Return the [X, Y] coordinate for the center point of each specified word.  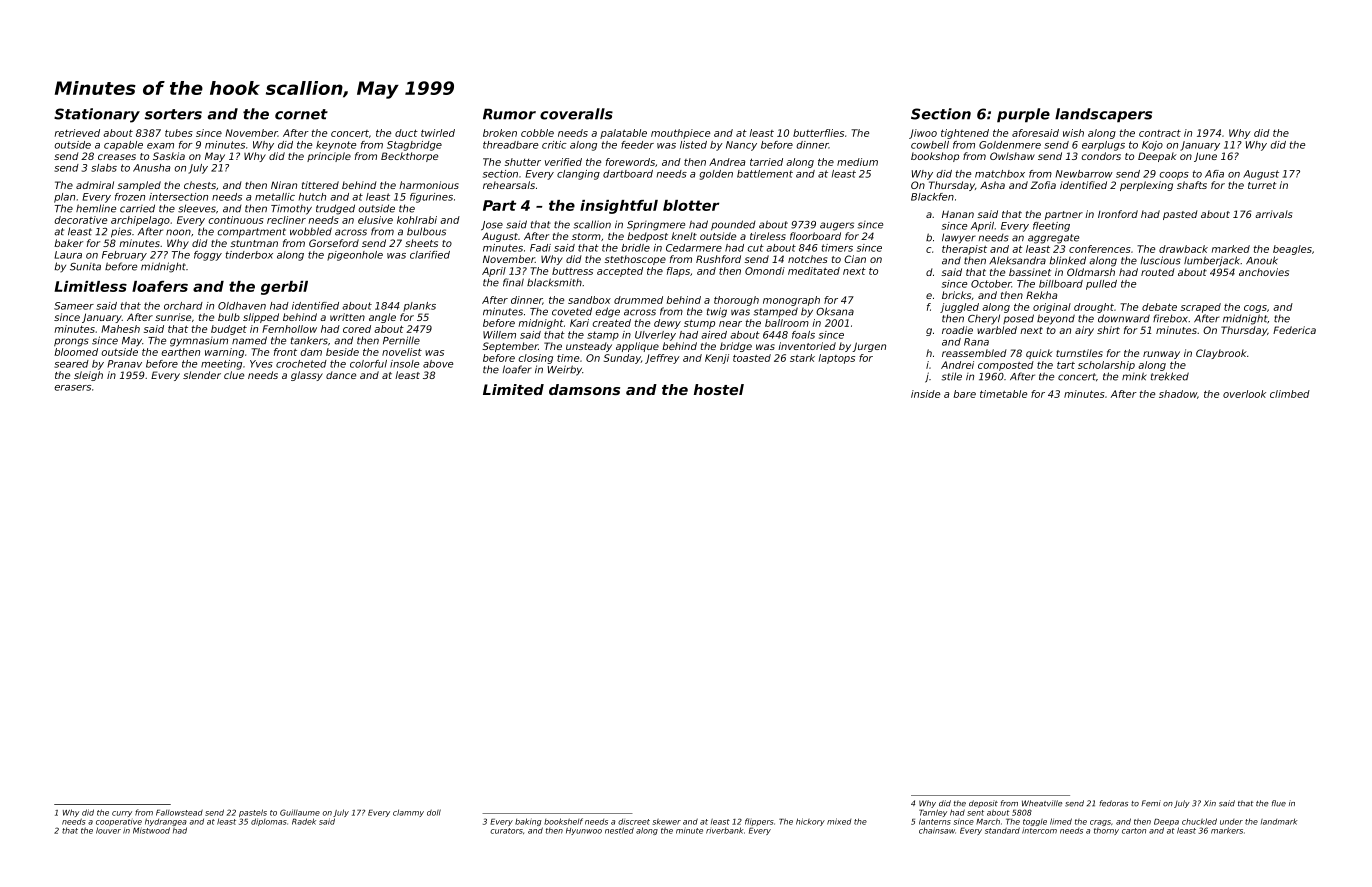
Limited [513, 389]
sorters [173, 114]
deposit [983, 804]
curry [122, 814]
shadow [1178, 394]
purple [1023, 115]
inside [925, 394]
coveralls [576, 114]
